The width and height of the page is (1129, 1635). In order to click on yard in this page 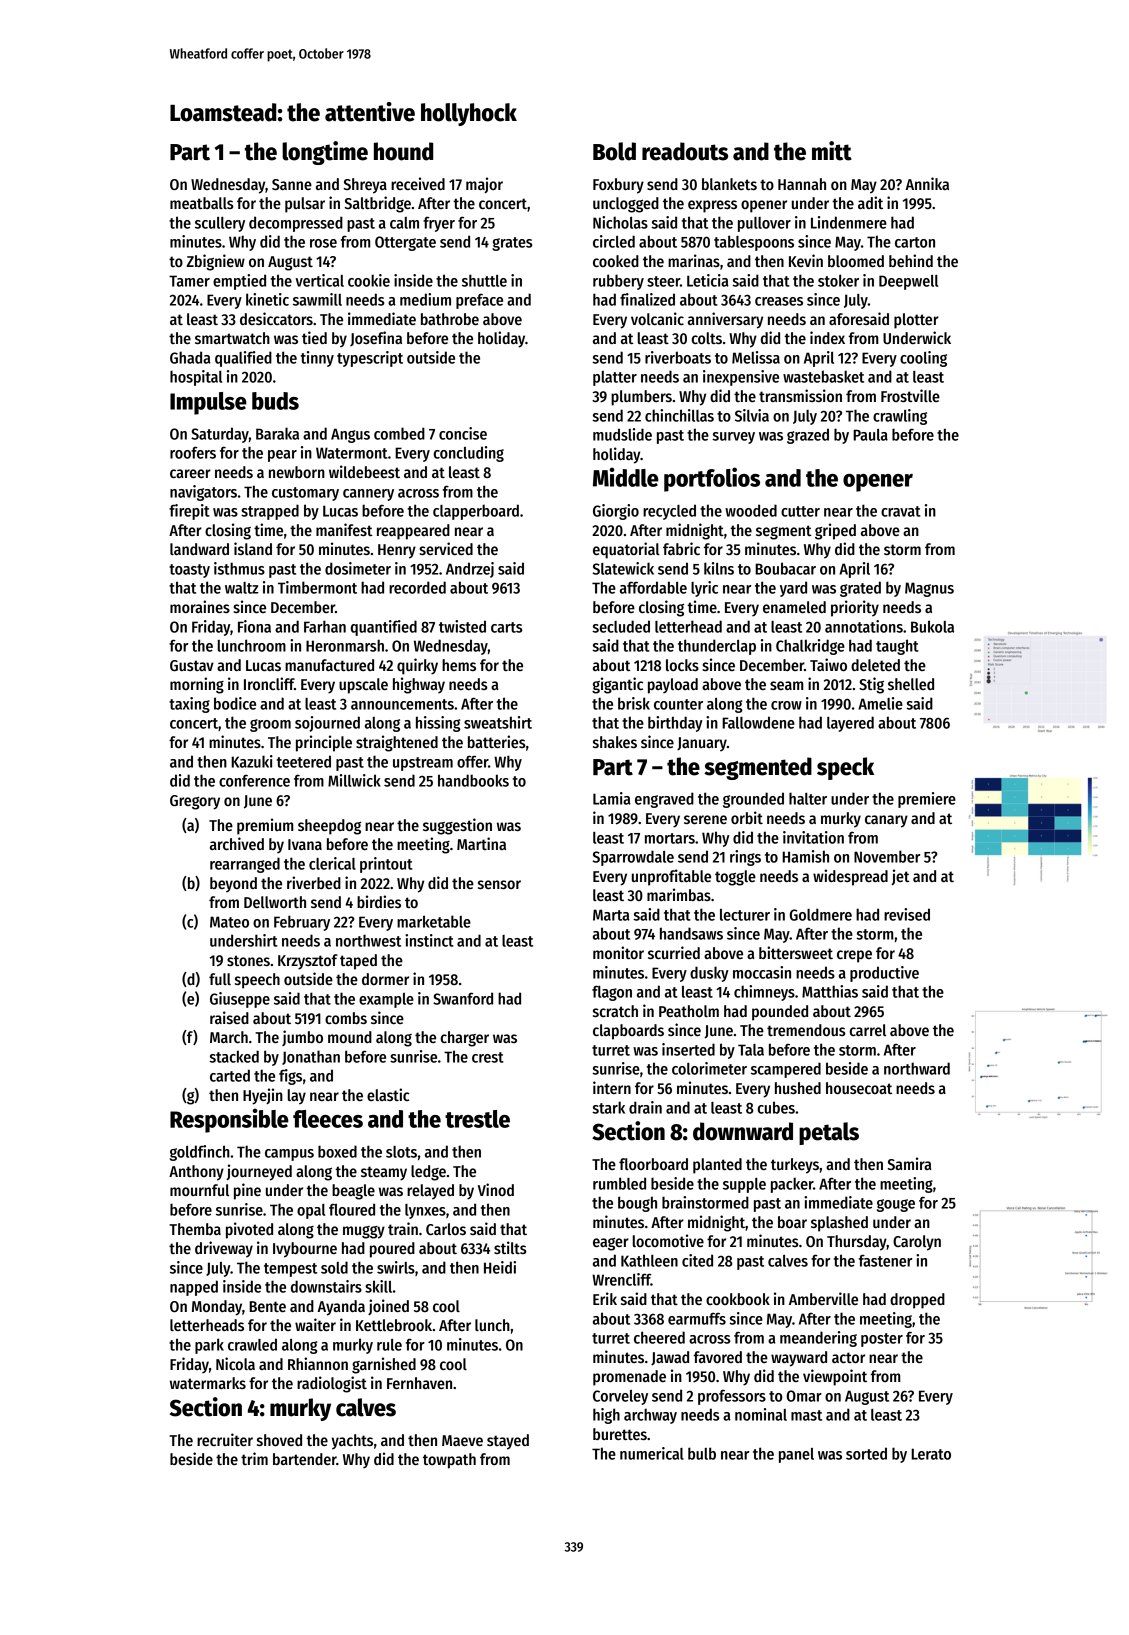, I will do `click(793, 589)`.
